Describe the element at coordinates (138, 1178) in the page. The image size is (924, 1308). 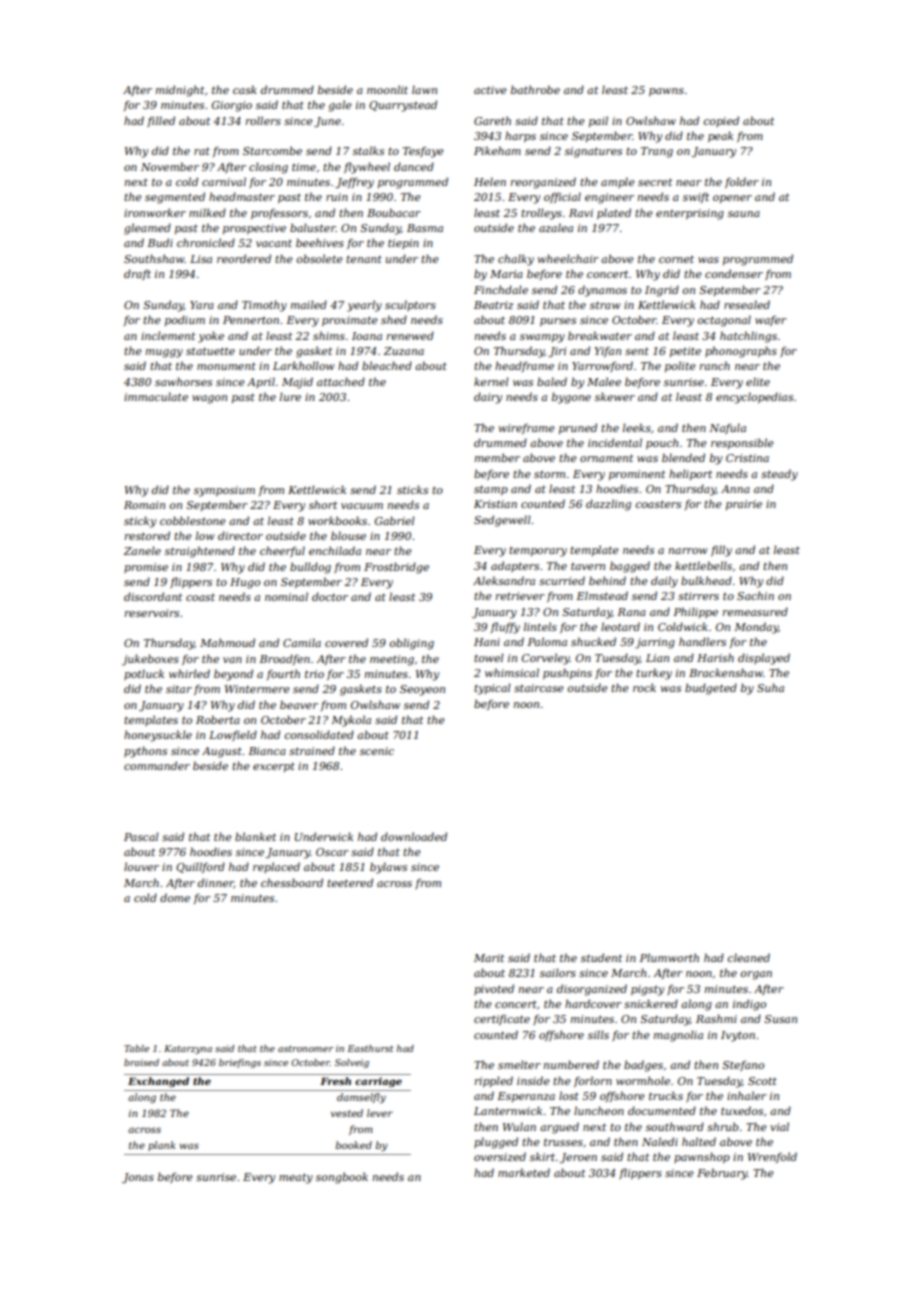
I see `Jonas` at that location.
